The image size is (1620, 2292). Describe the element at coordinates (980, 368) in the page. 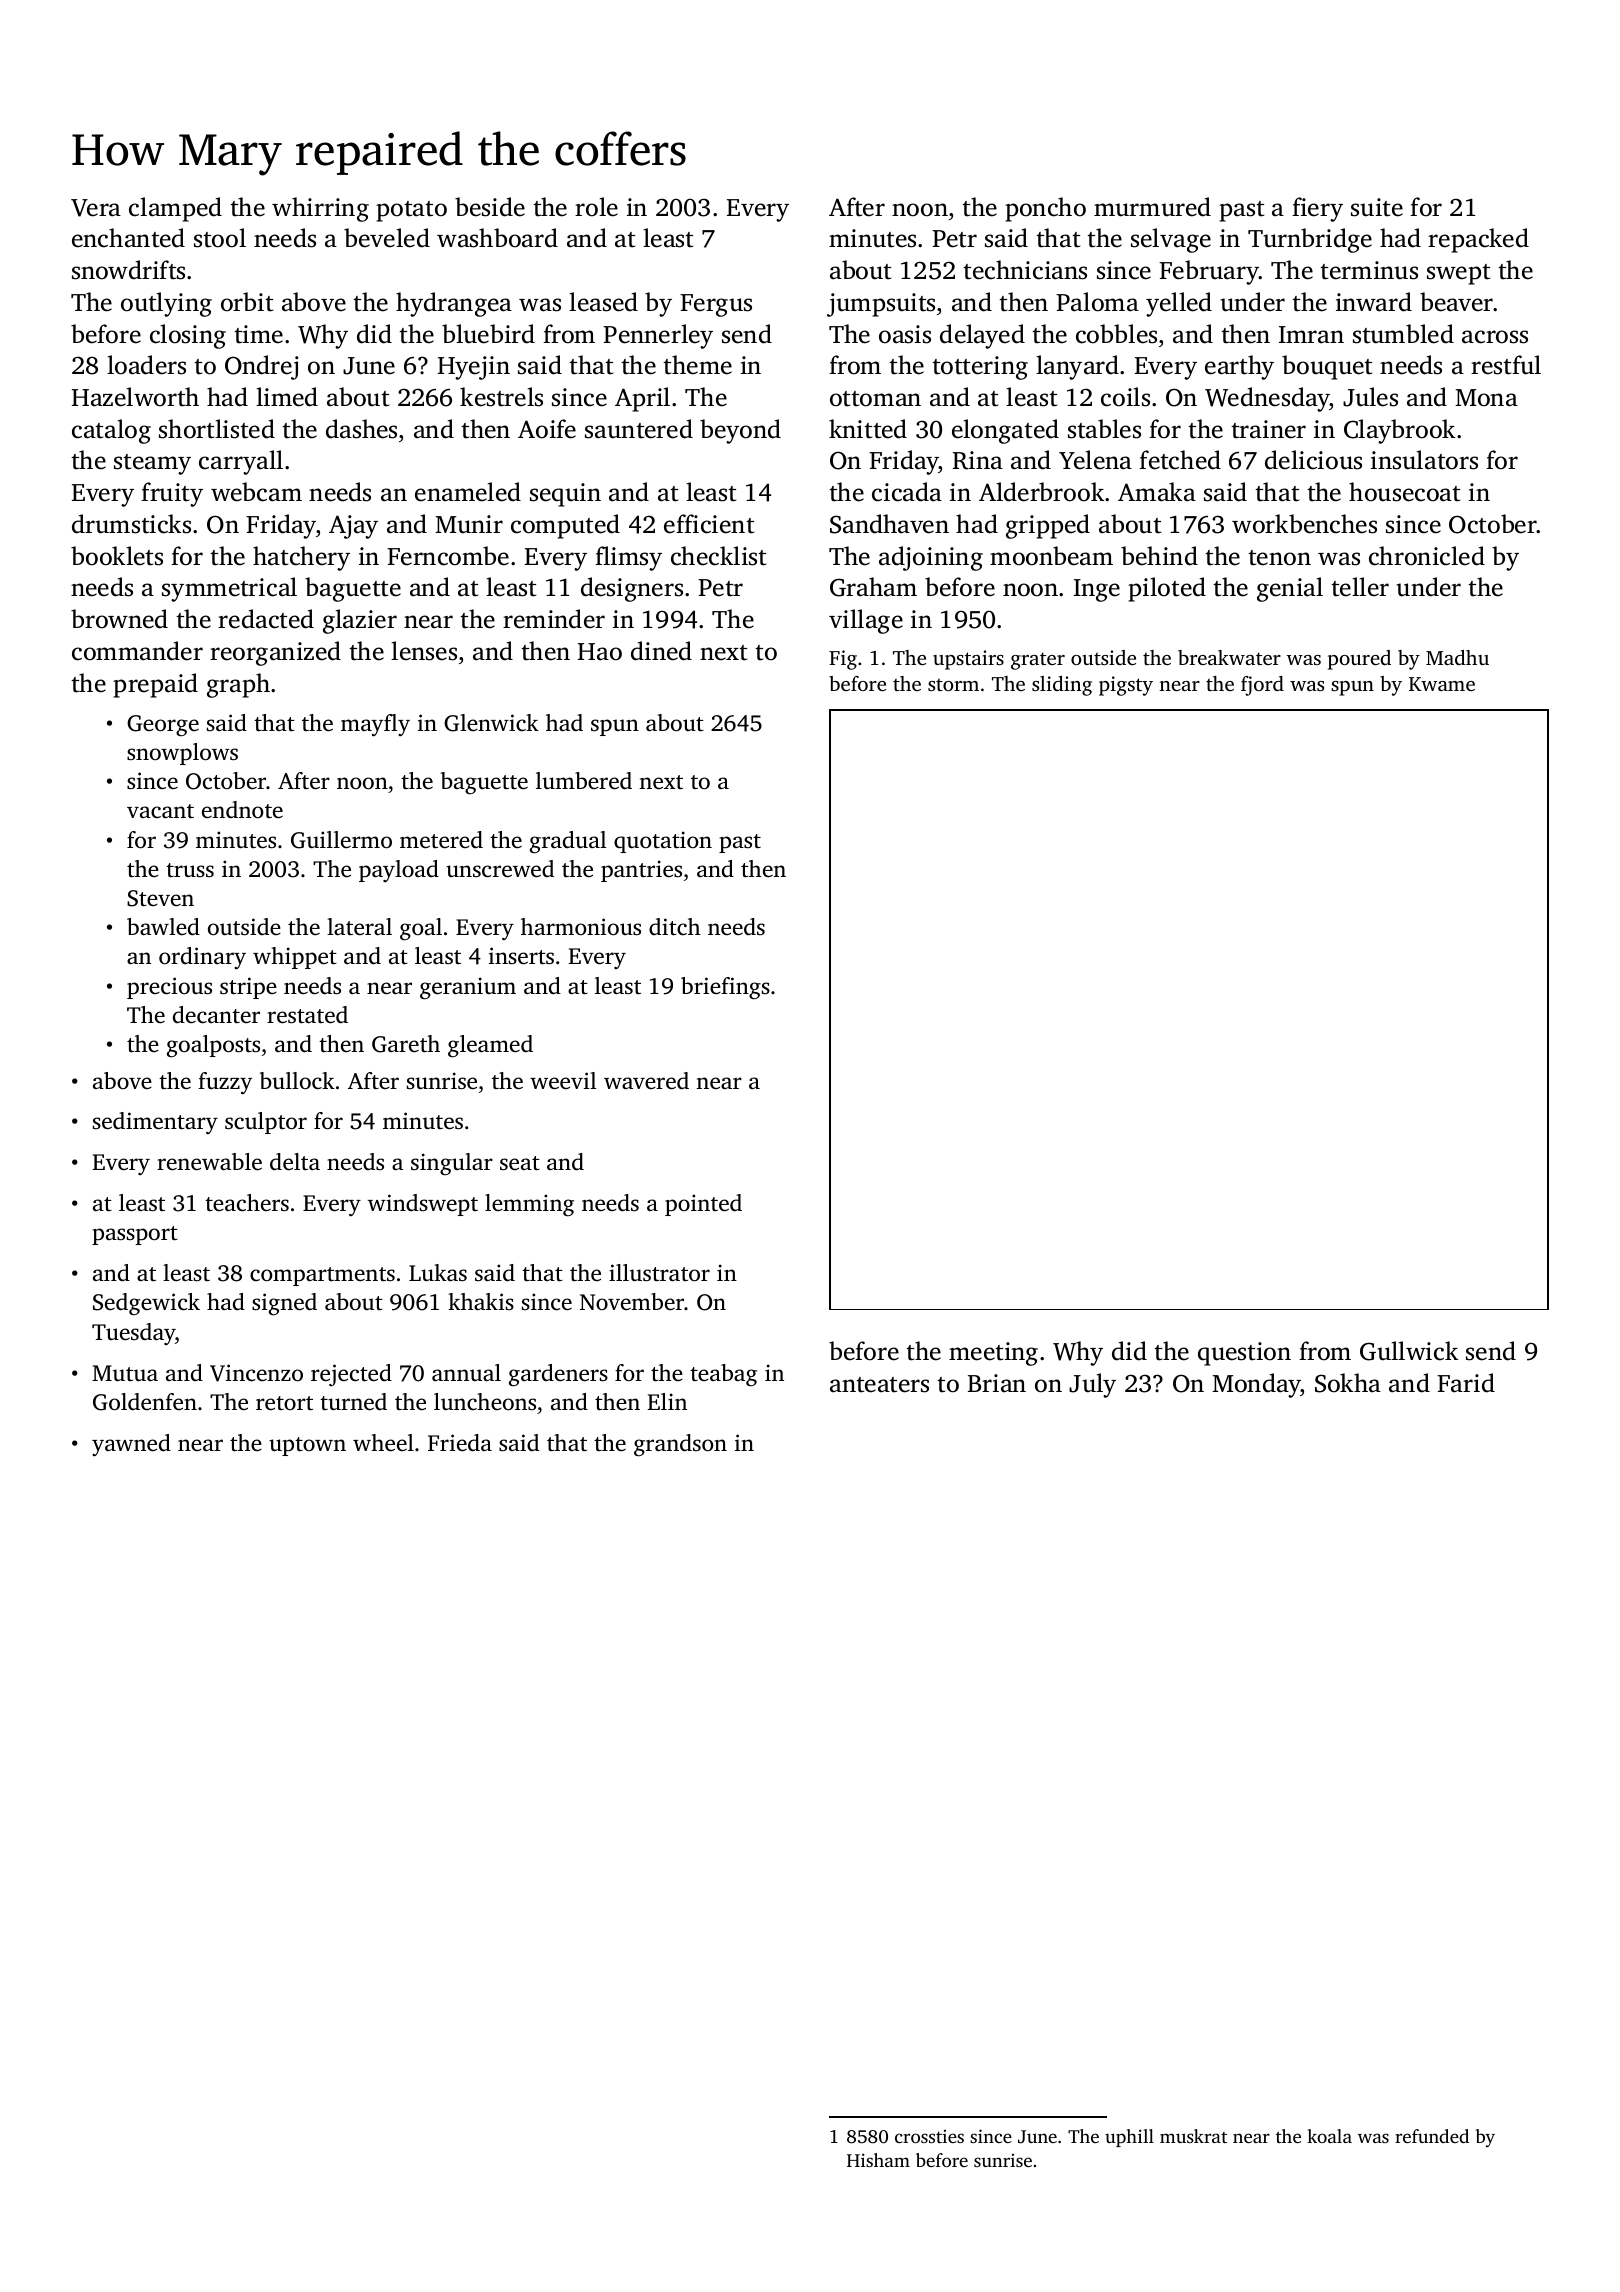

I see `tottering` at that location.
